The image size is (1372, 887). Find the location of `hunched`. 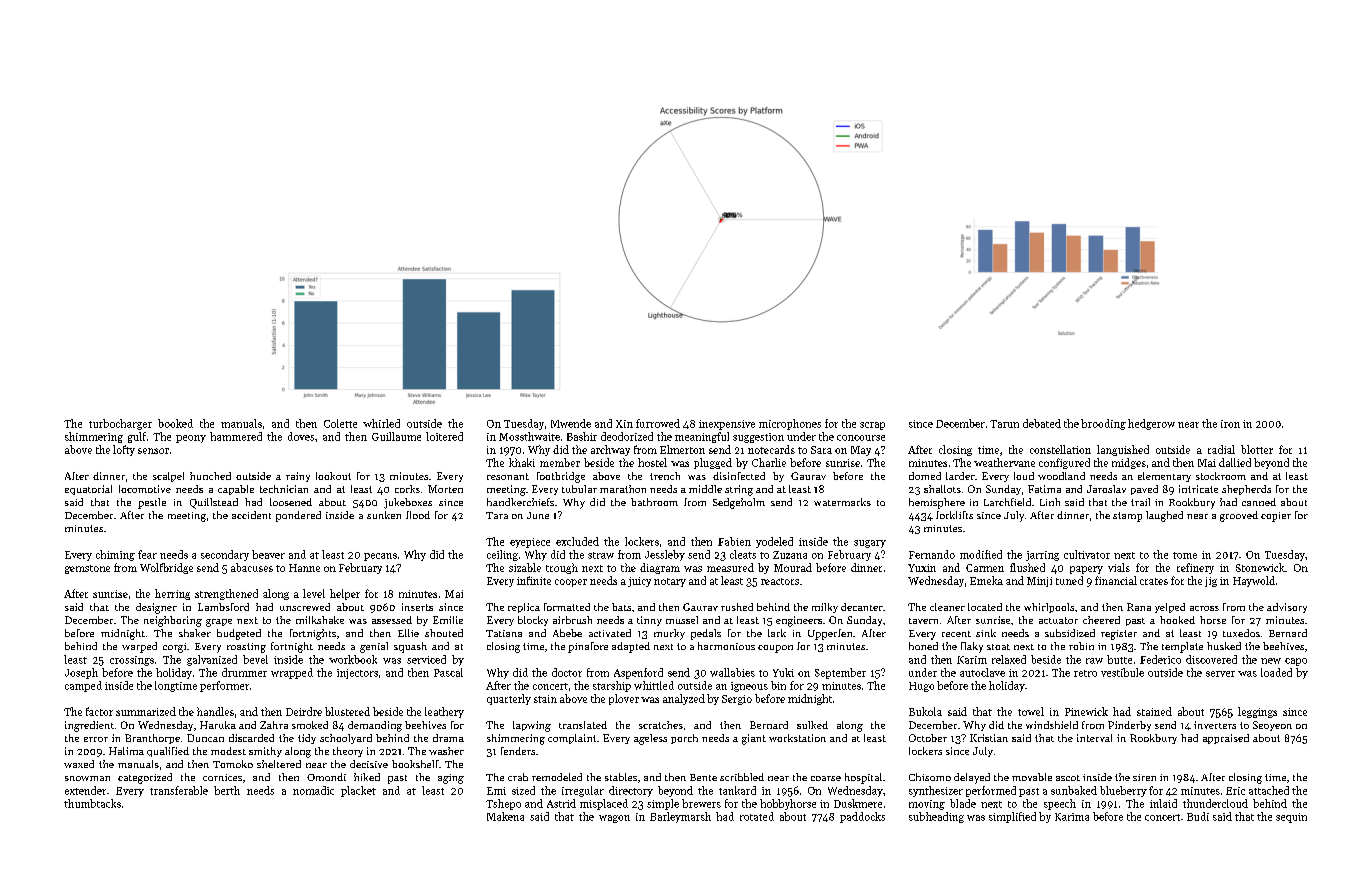

hunched is located at coordinates (210, 476).
